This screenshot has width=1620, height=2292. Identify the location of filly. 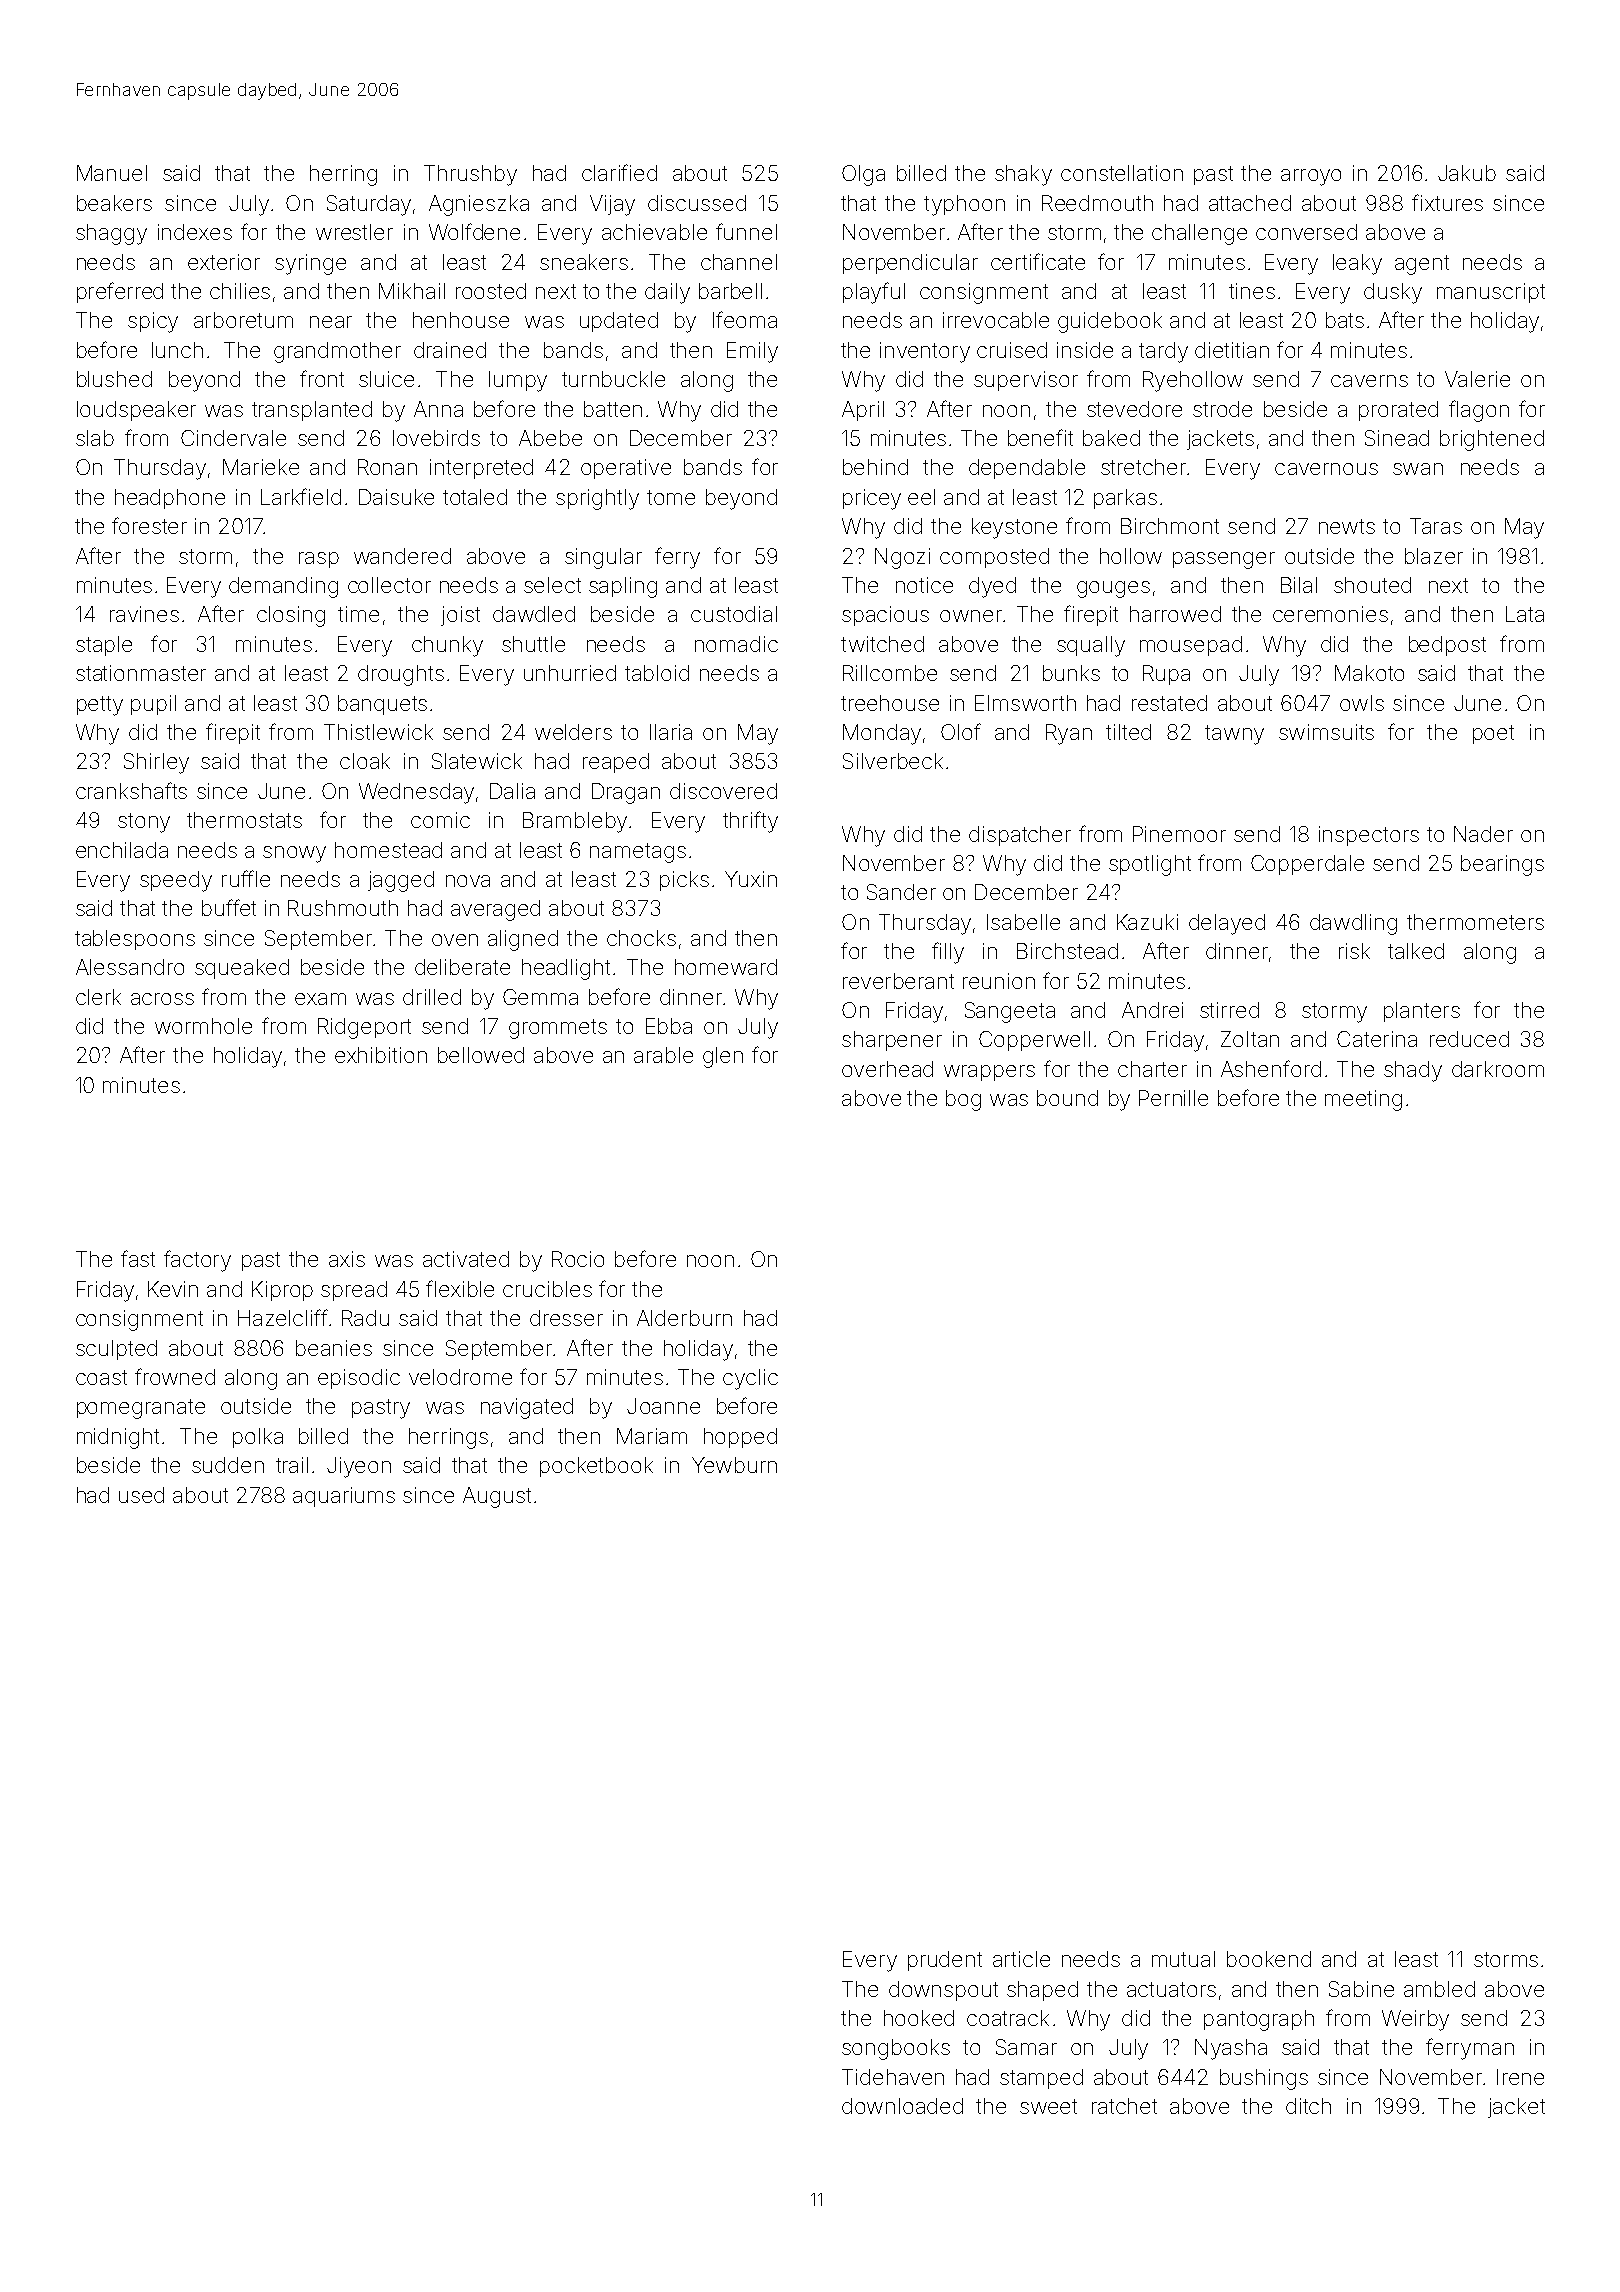
(948, 953).
